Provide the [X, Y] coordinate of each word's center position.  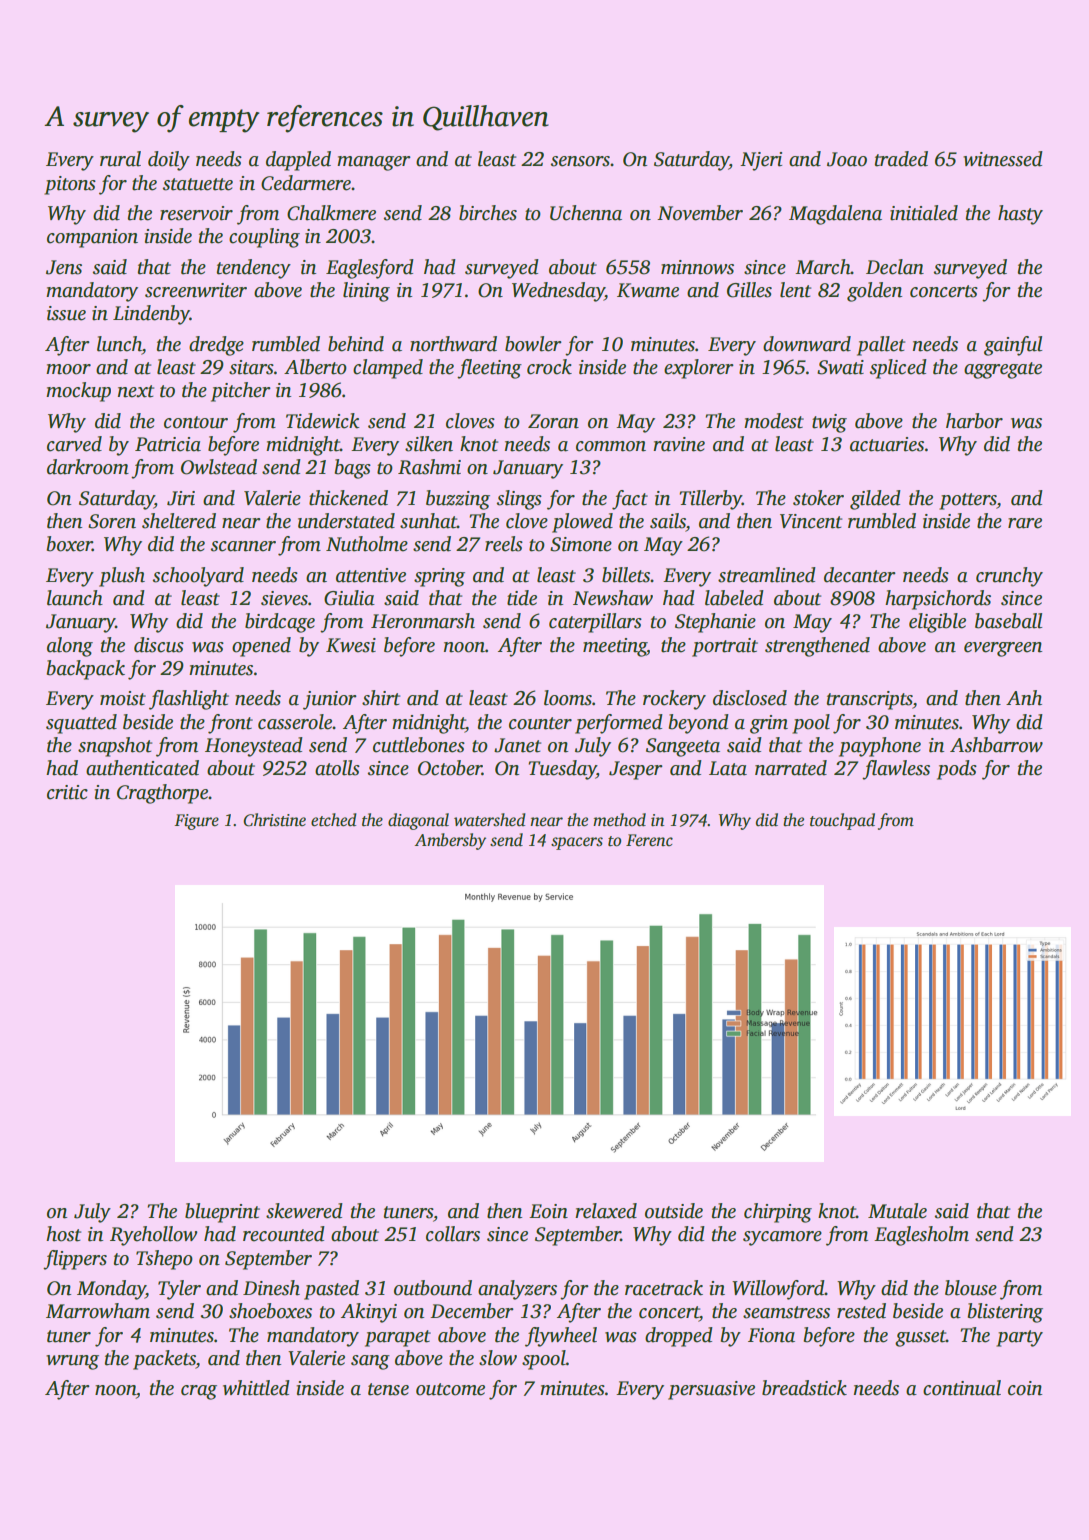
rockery [674, 700]
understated [346, 521]
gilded [875, 500]
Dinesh [271, 1288]
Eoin [548, 1211]
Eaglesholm [921, 1236]
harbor [974, 421]
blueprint [222, 1213]
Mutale [897, 1211]
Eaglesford [370, 269]
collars [453, 1234]
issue [66, 313]
